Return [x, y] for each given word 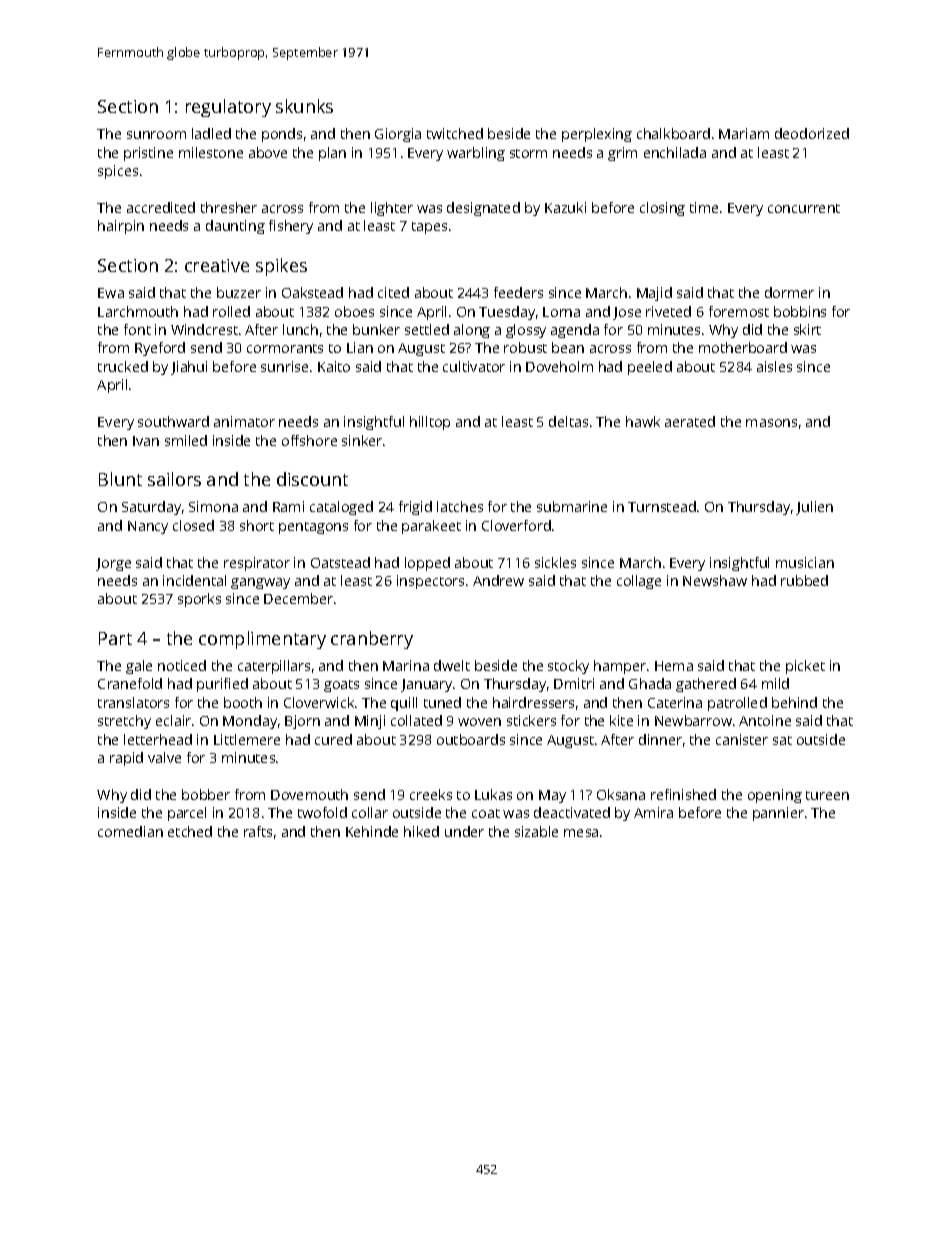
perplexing [597, 135]
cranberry [372, 640]
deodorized [812, 133]
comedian [130, 831]
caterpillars [274, 667]
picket [805, 667]
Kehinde [372, 831]
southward [173, 421]
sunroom [156, 135]
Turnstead [662, 506]
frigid [415, 508]
